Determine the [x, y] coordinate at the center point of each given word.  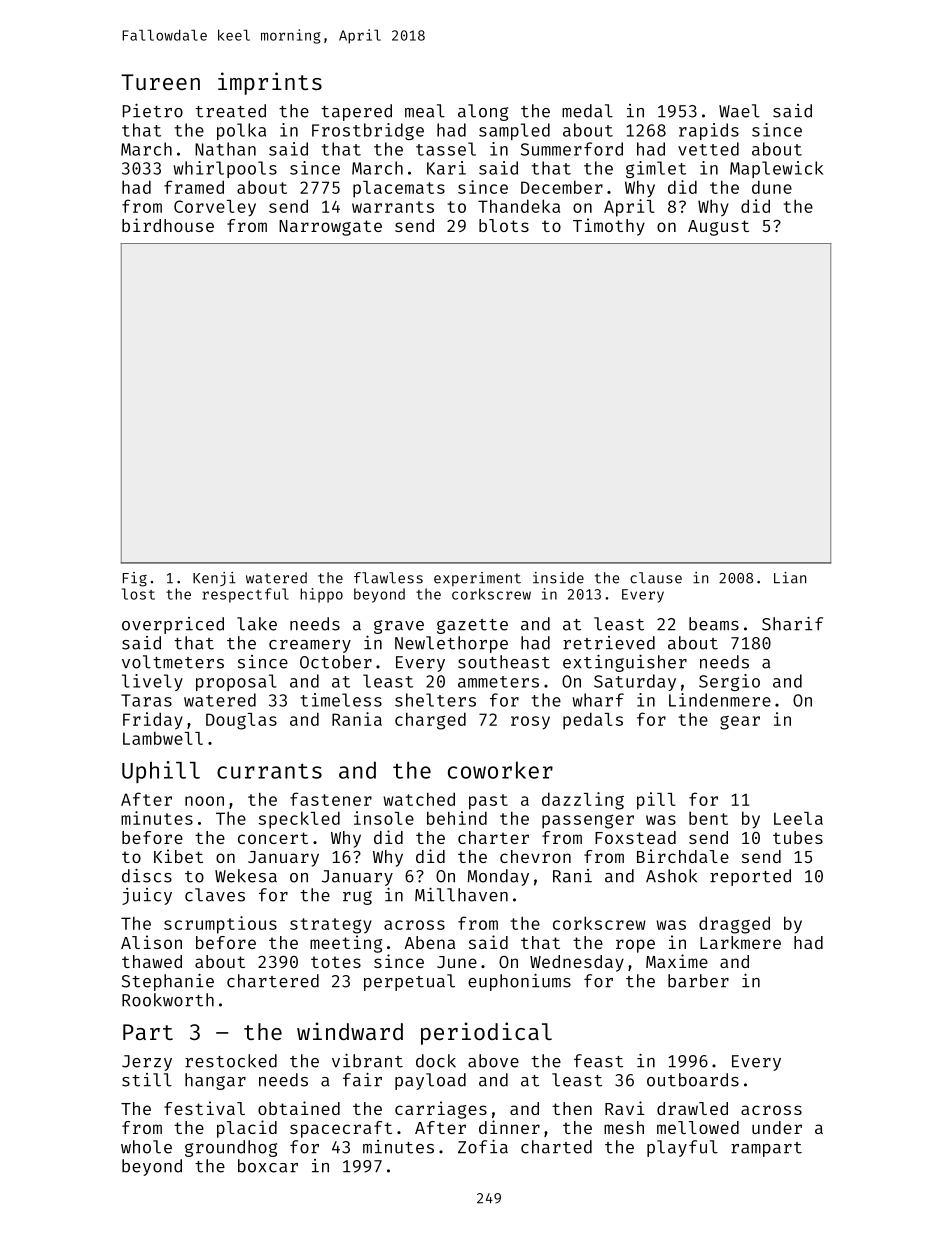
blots [504, 225]
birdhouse [168, 225]
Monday [498, 877]
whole [146, 1147]
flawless [388, 578]
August [718, 228]
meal [425, 111]
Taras [146, 700]
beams [714, 624]
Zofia [483, 1146]
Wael [739, 111]
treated [230, 111]
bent [708, 818]
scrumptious [220, 925]
